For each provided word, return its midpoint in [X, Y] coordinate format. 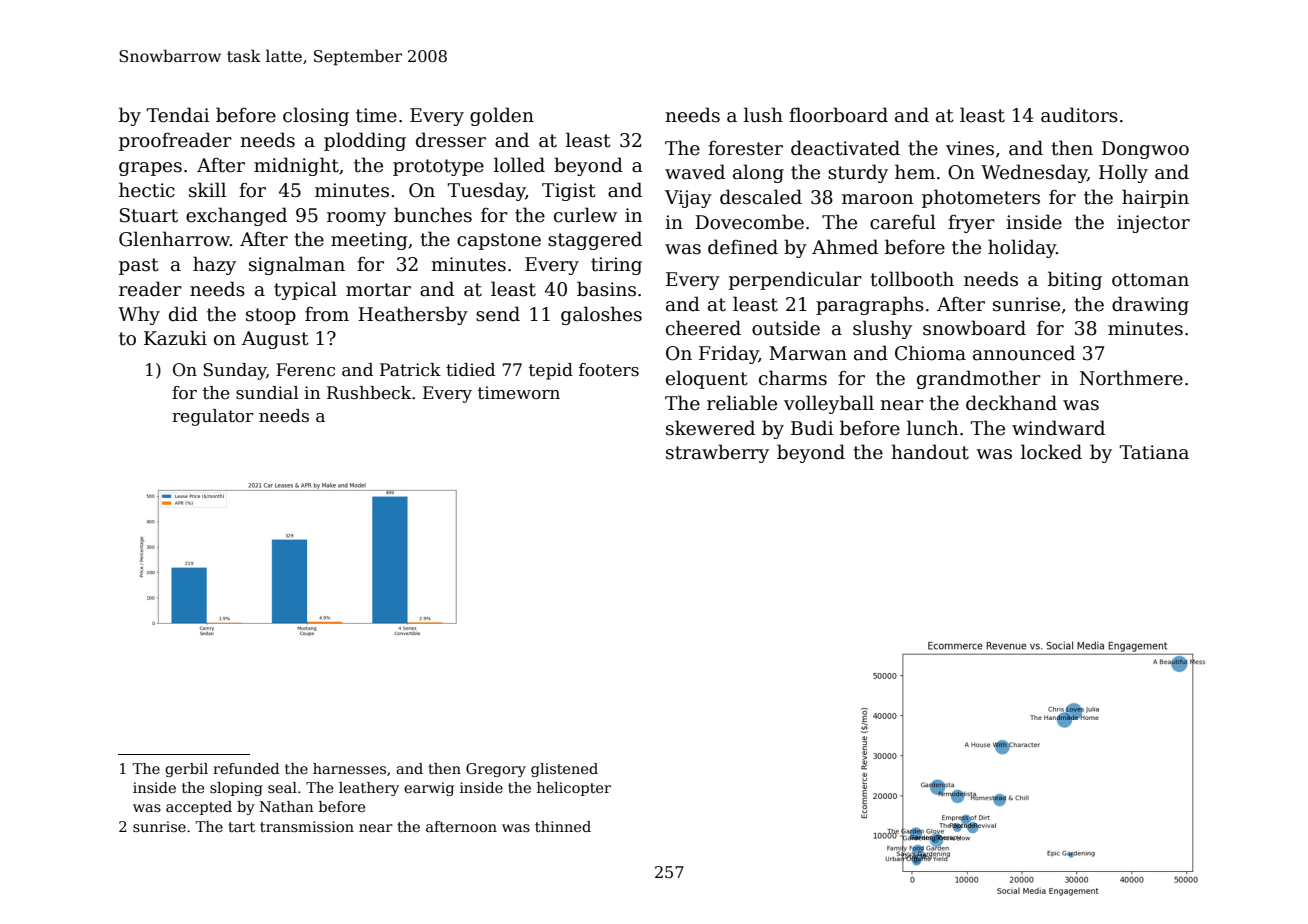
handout [930, 452]
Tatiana [1154, 452]
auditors [1079, 115]
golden [502, 116]
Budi [812, 428]
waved [695, 172]
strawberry [717, 453]
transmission [307, 826]
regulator [213, 417]
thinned [563, 826]
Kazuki [175, 338]
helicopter [574, 789]
